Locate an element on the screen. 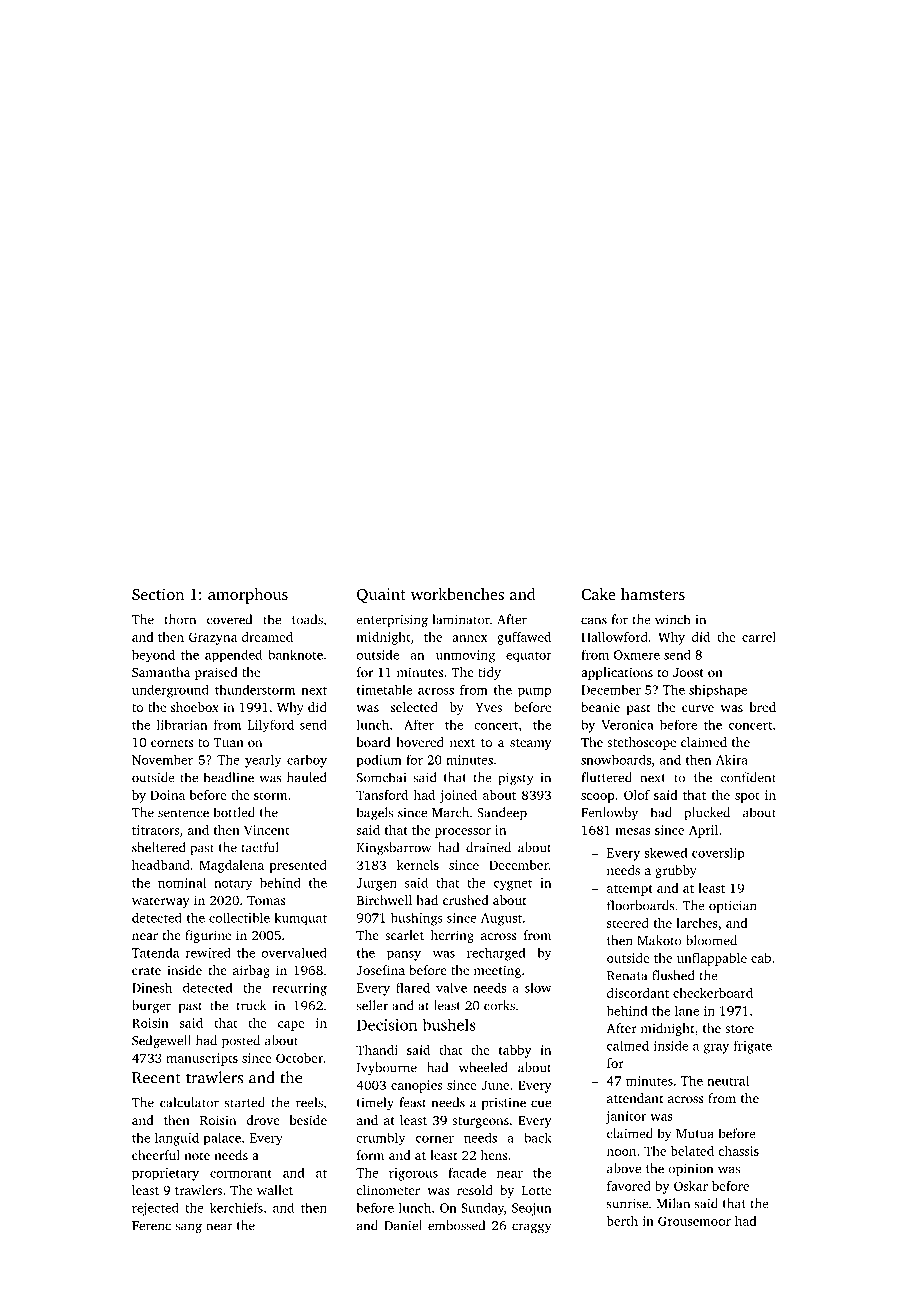 The width and height of the screenshot is (908, 1316). amorphous is located at coordinates (248, 596).
